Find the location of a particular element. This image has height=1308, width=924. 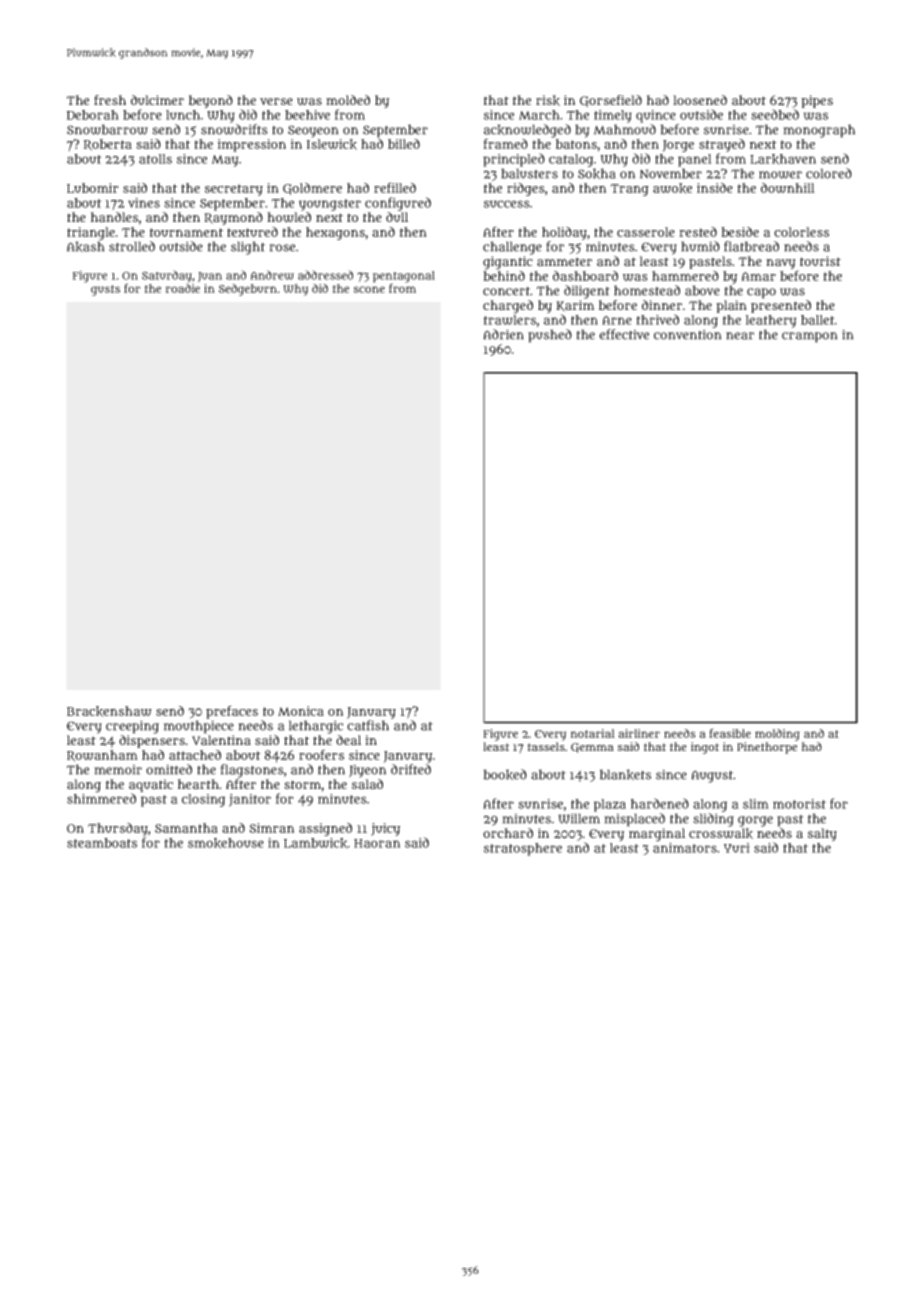

pentagonal is located at coordinates (404, 277).
